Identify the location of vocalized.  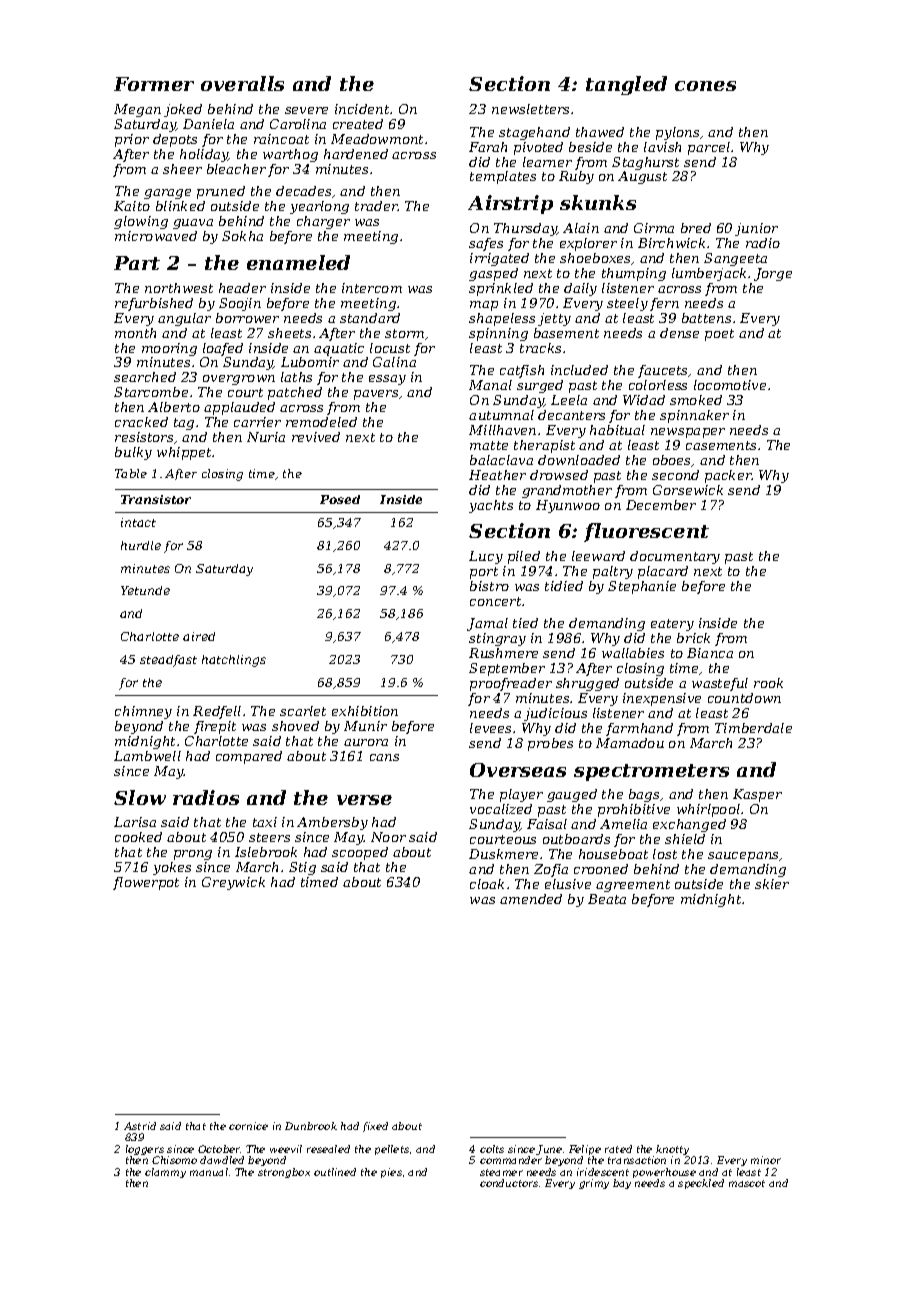
(501, 809).
